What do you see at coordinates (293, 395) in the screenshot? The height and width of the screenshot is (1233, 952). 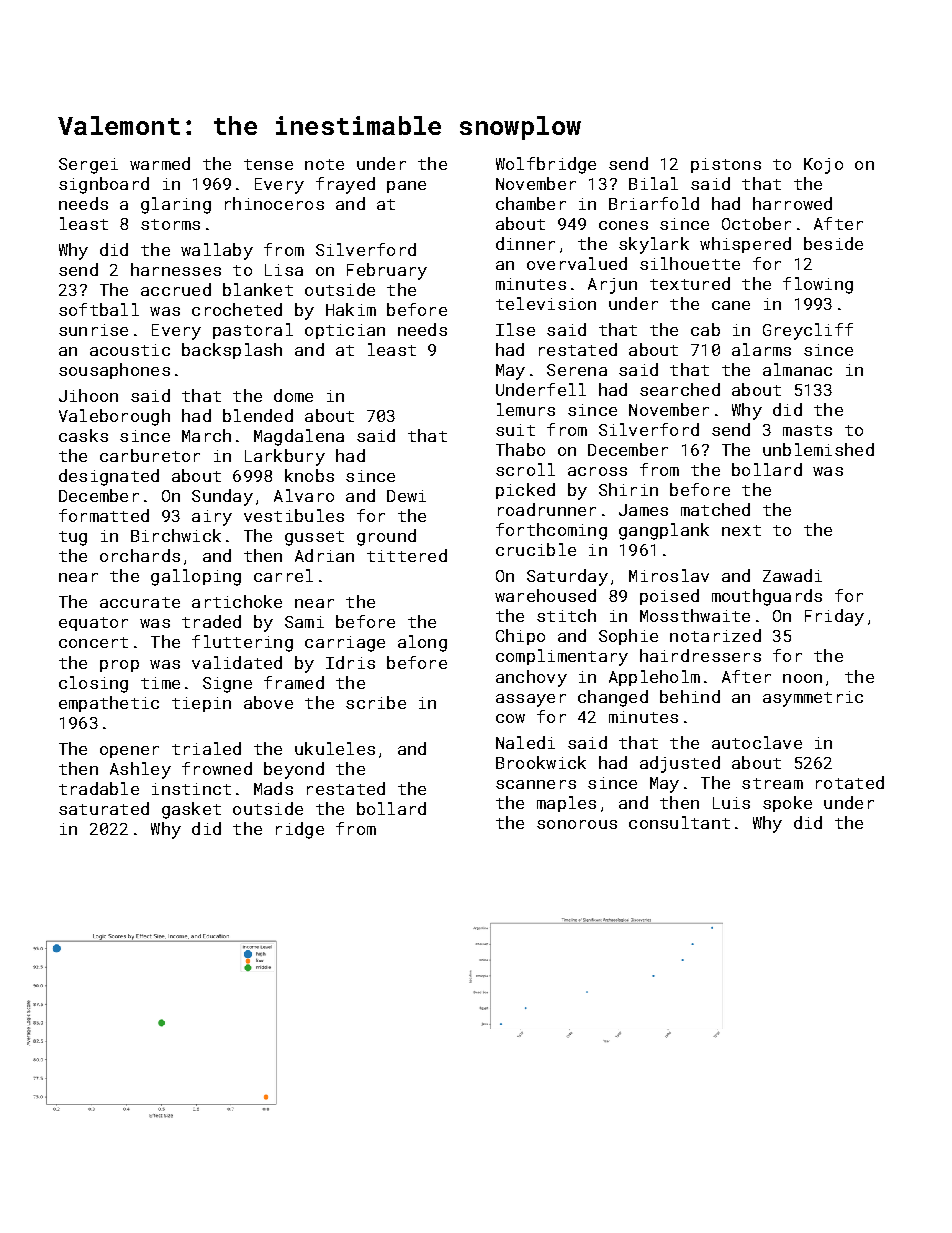 I see `dome` at bounding box center [293, 395].
